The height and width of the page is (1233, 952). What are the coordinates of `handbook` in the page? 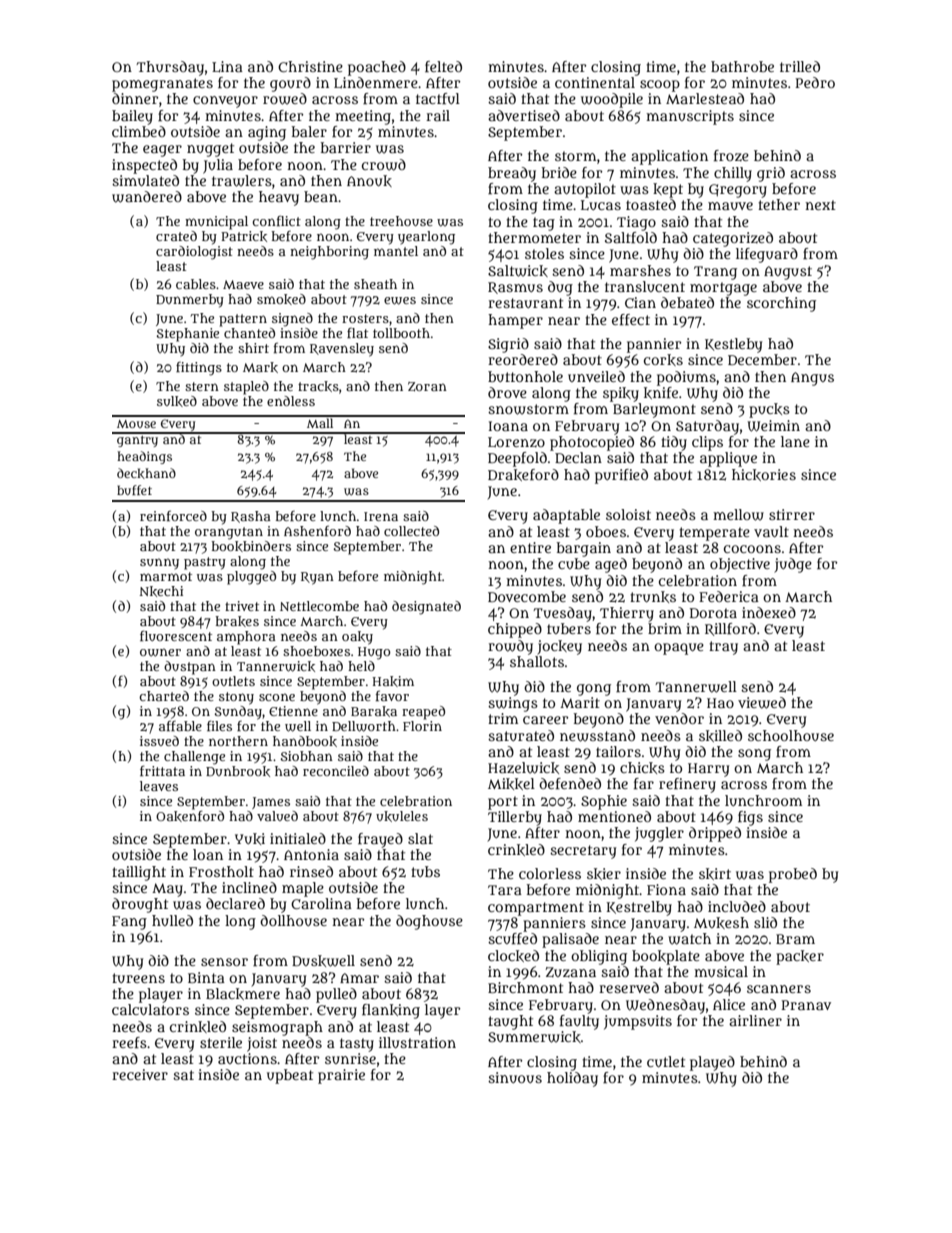 It's located at (305, 741).
